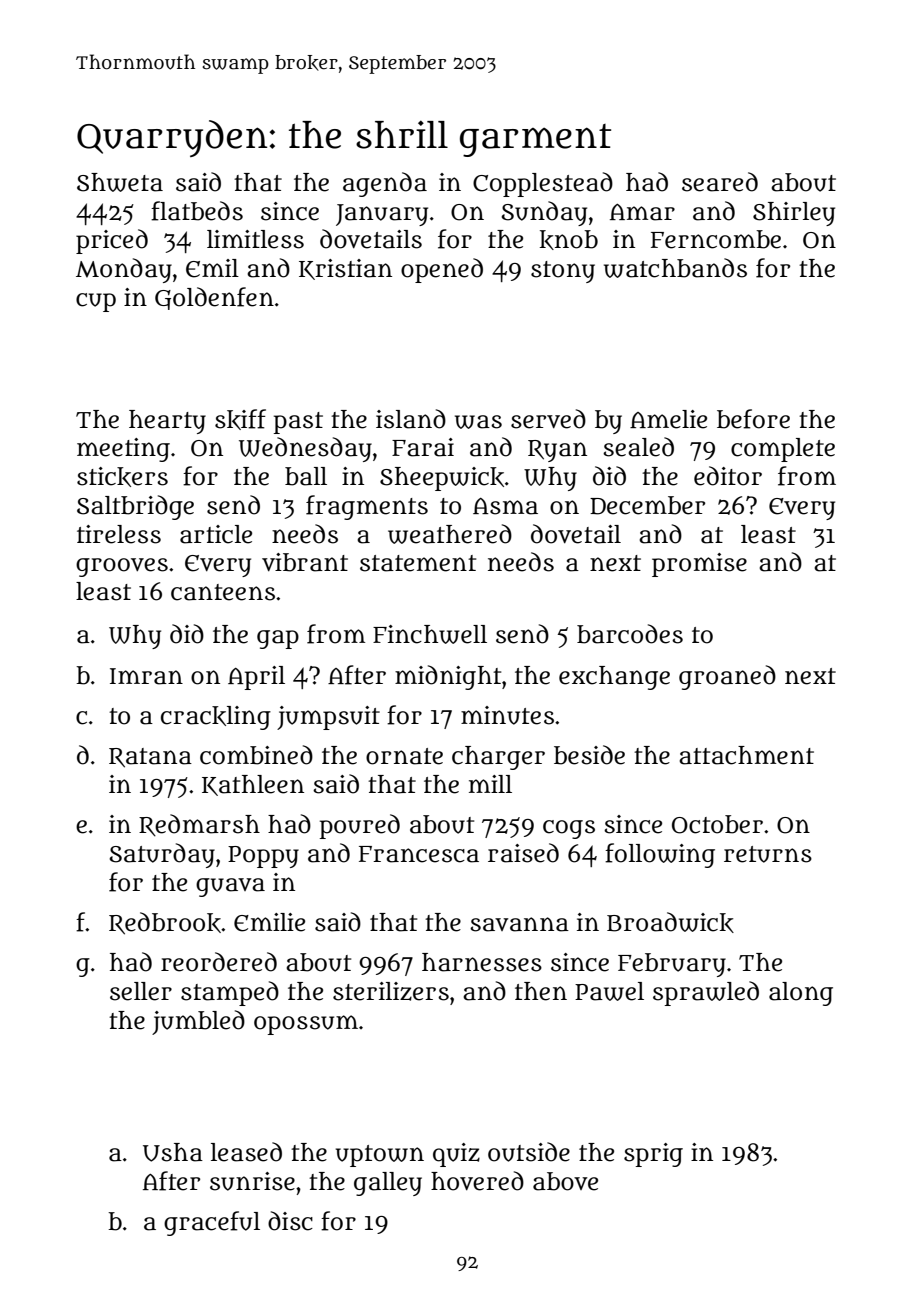 The image size is (912, 1295). What do you see at coordinates (198, 1022) in the document?
I see `jumbled` at bounding box center [198, 1022].
